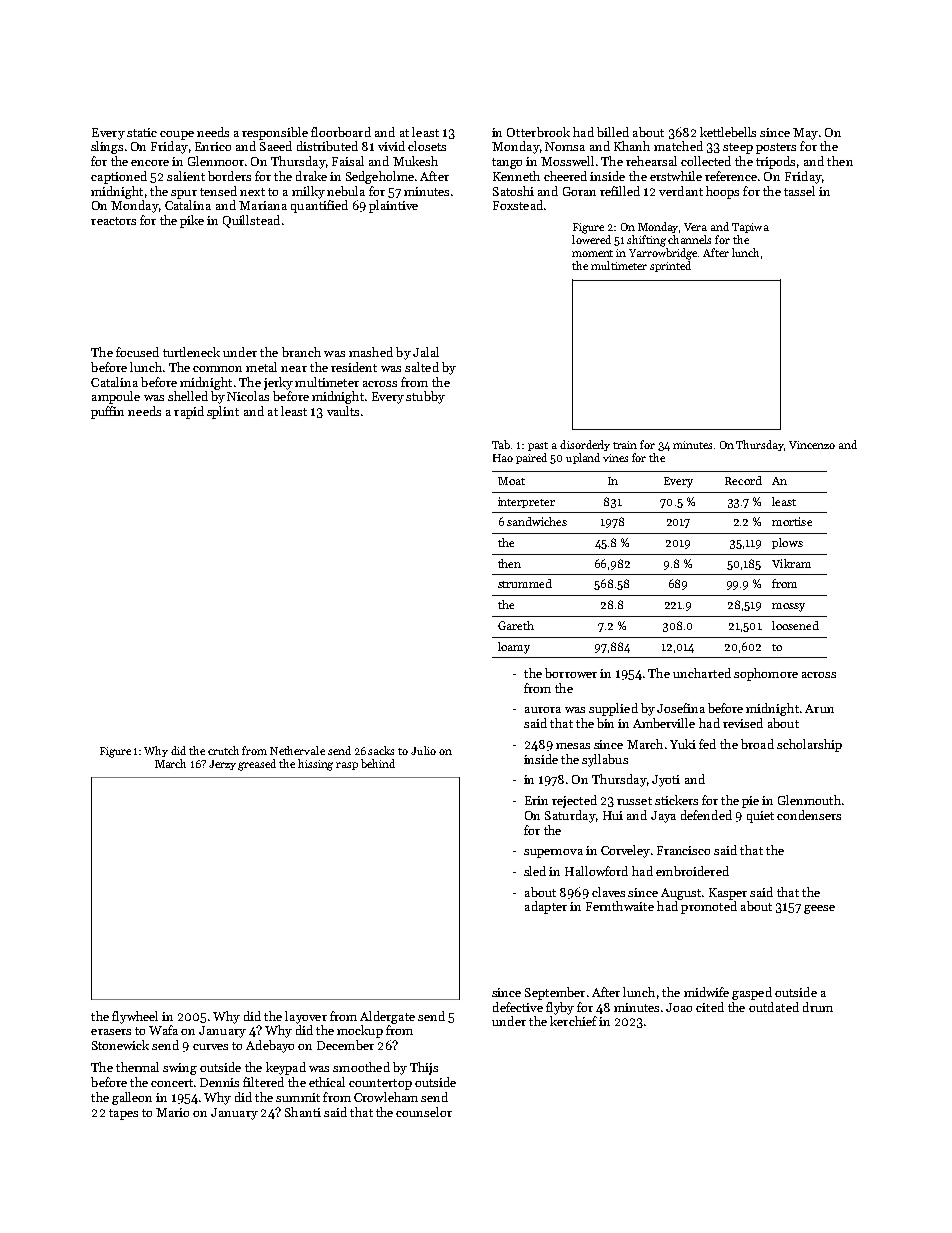 The image size is (952, 1233). Describe the element at coordinates (135, 1017) in the page. I see `flywheel` at that location.
